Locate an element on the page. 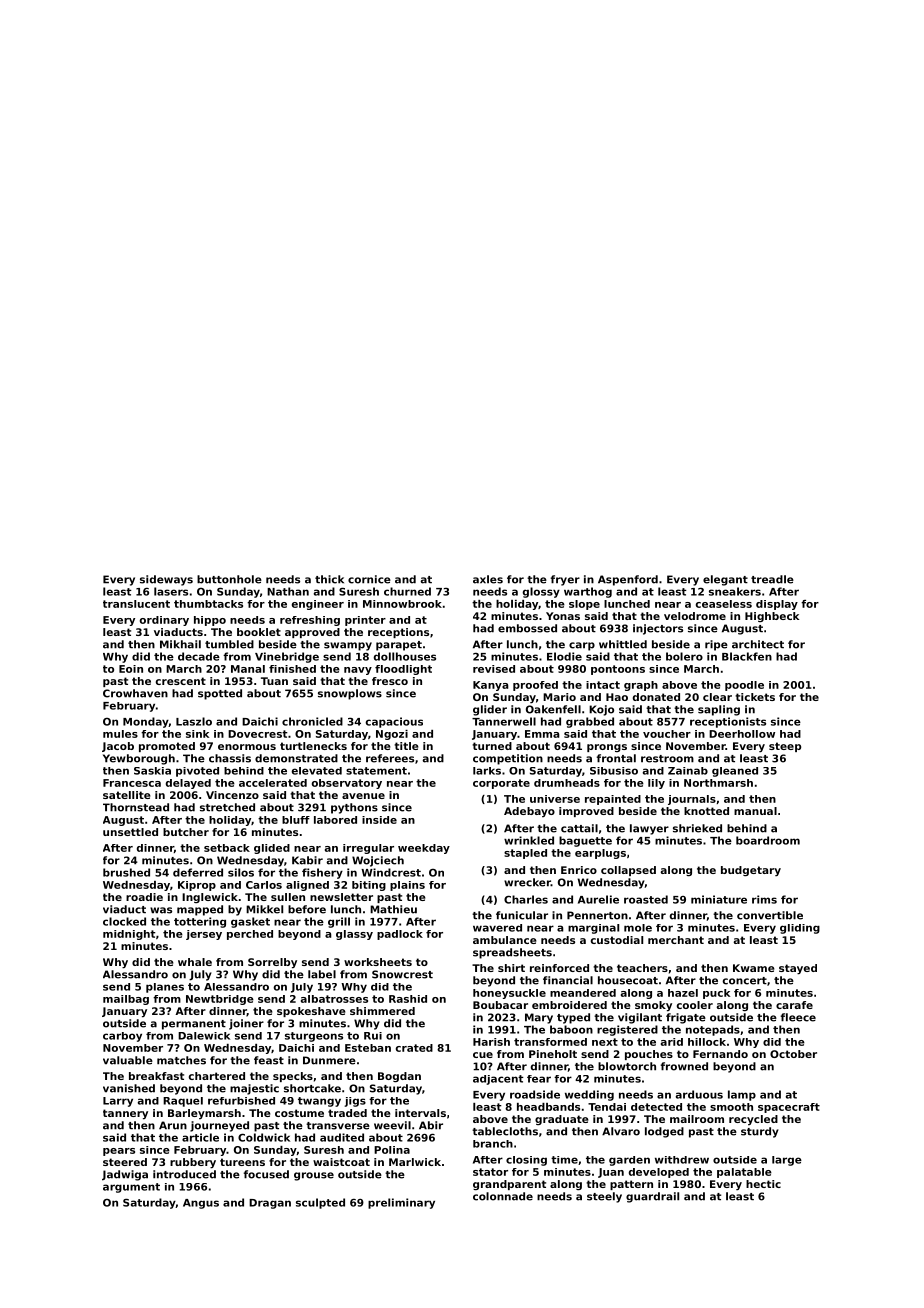 This image has height=1308, width=924. stapled is located at coordinates (525, 854).
